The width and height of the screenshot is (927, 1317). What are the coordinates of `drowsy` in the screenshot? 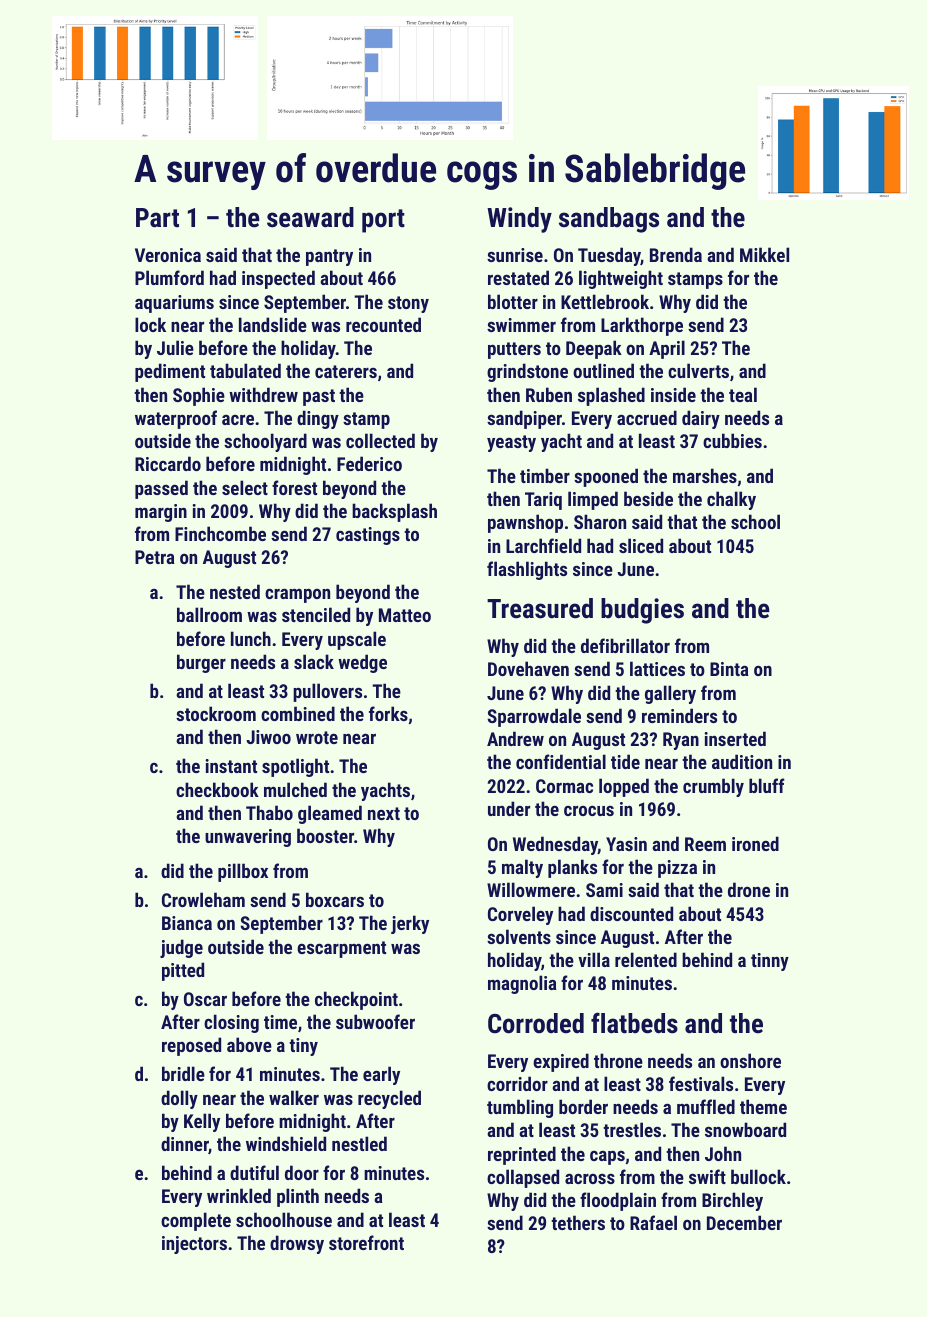 It's located at (297, 1244).
